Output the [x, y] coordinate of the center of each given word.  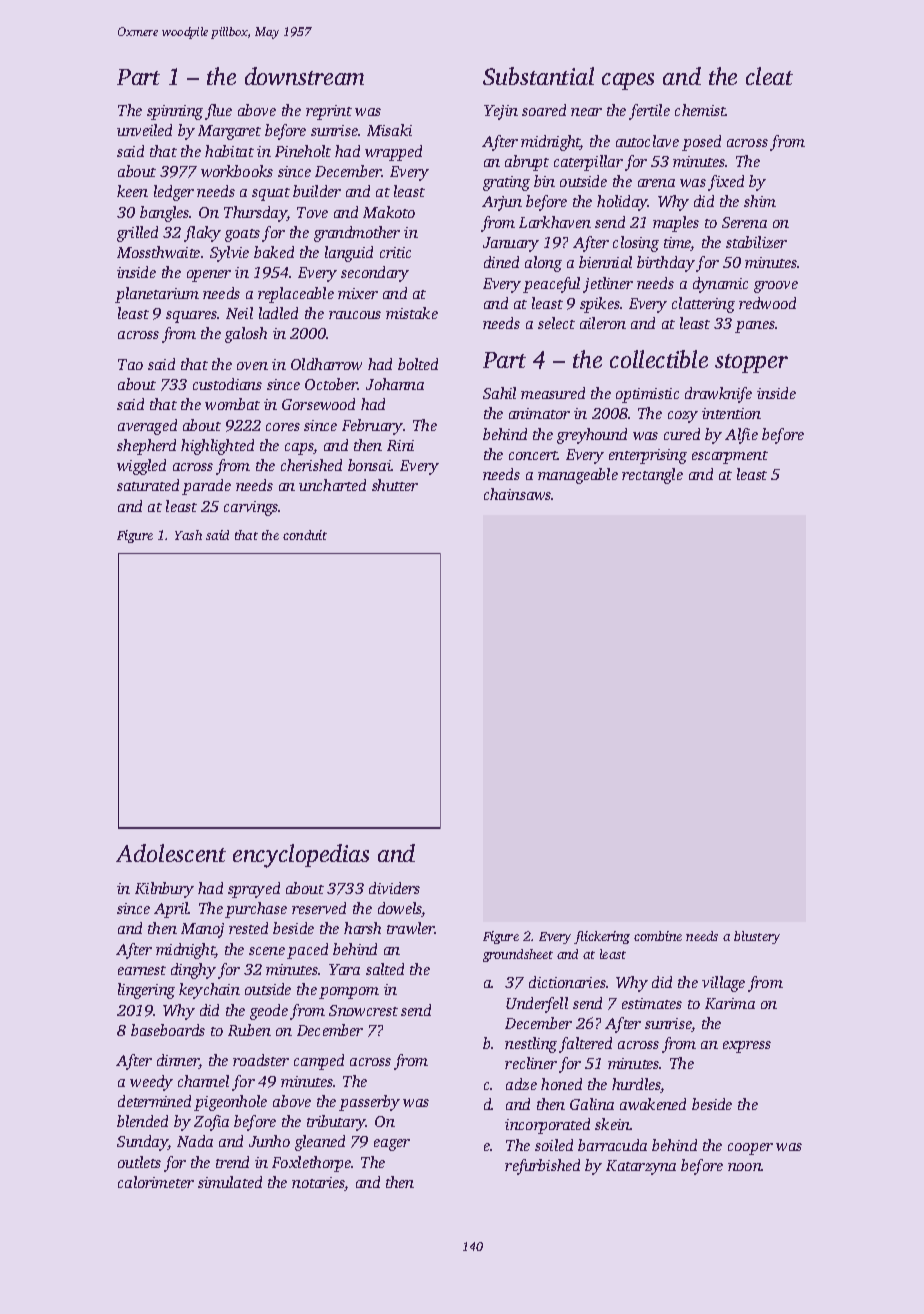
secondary [375, 274]
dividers [394, 888]
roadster [261, 1060]
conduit [305, 535]
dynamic [720, 285]
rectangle [652, 476]
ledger [174, 193]
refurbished [542, 1167]
